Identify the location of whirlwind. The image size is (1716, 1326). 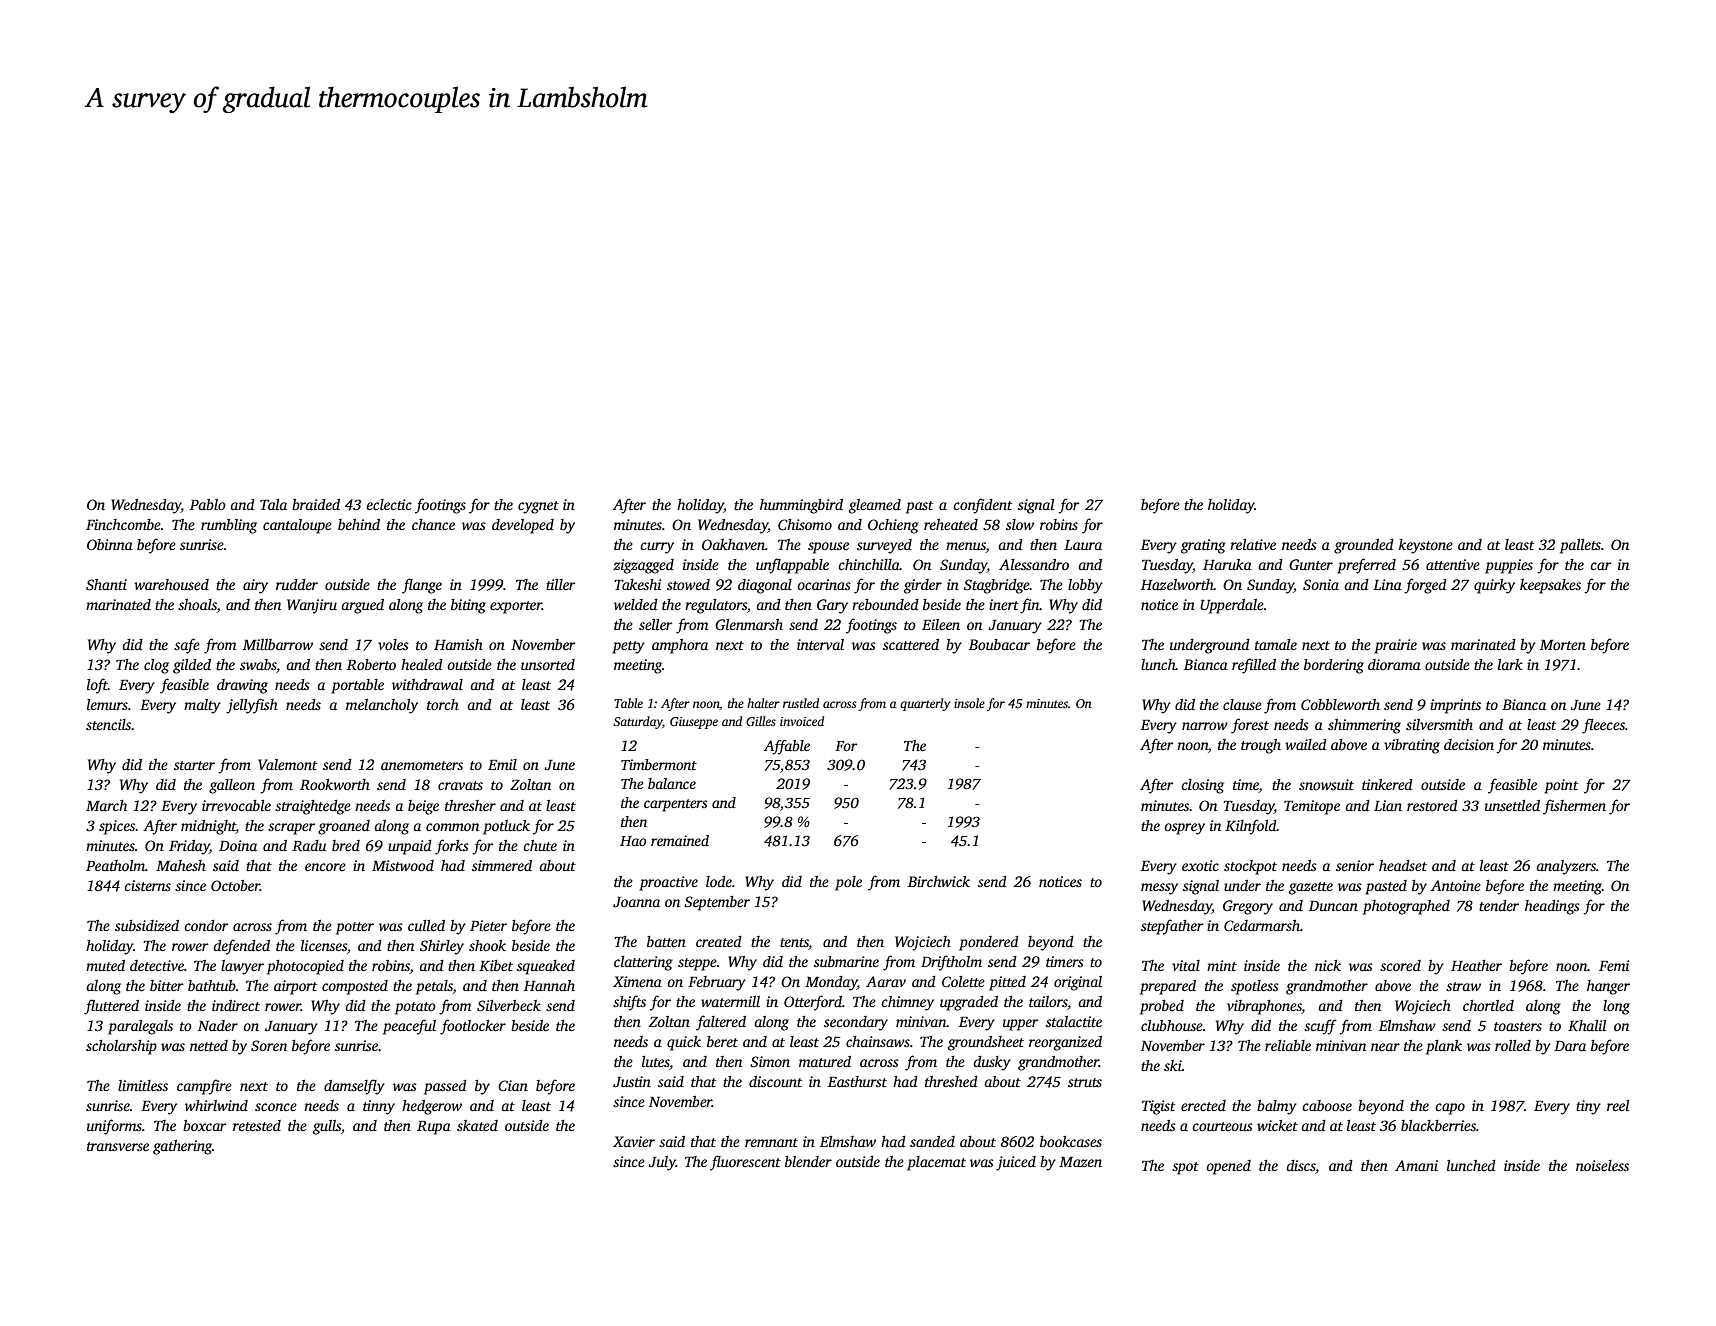
(216, 1105).
